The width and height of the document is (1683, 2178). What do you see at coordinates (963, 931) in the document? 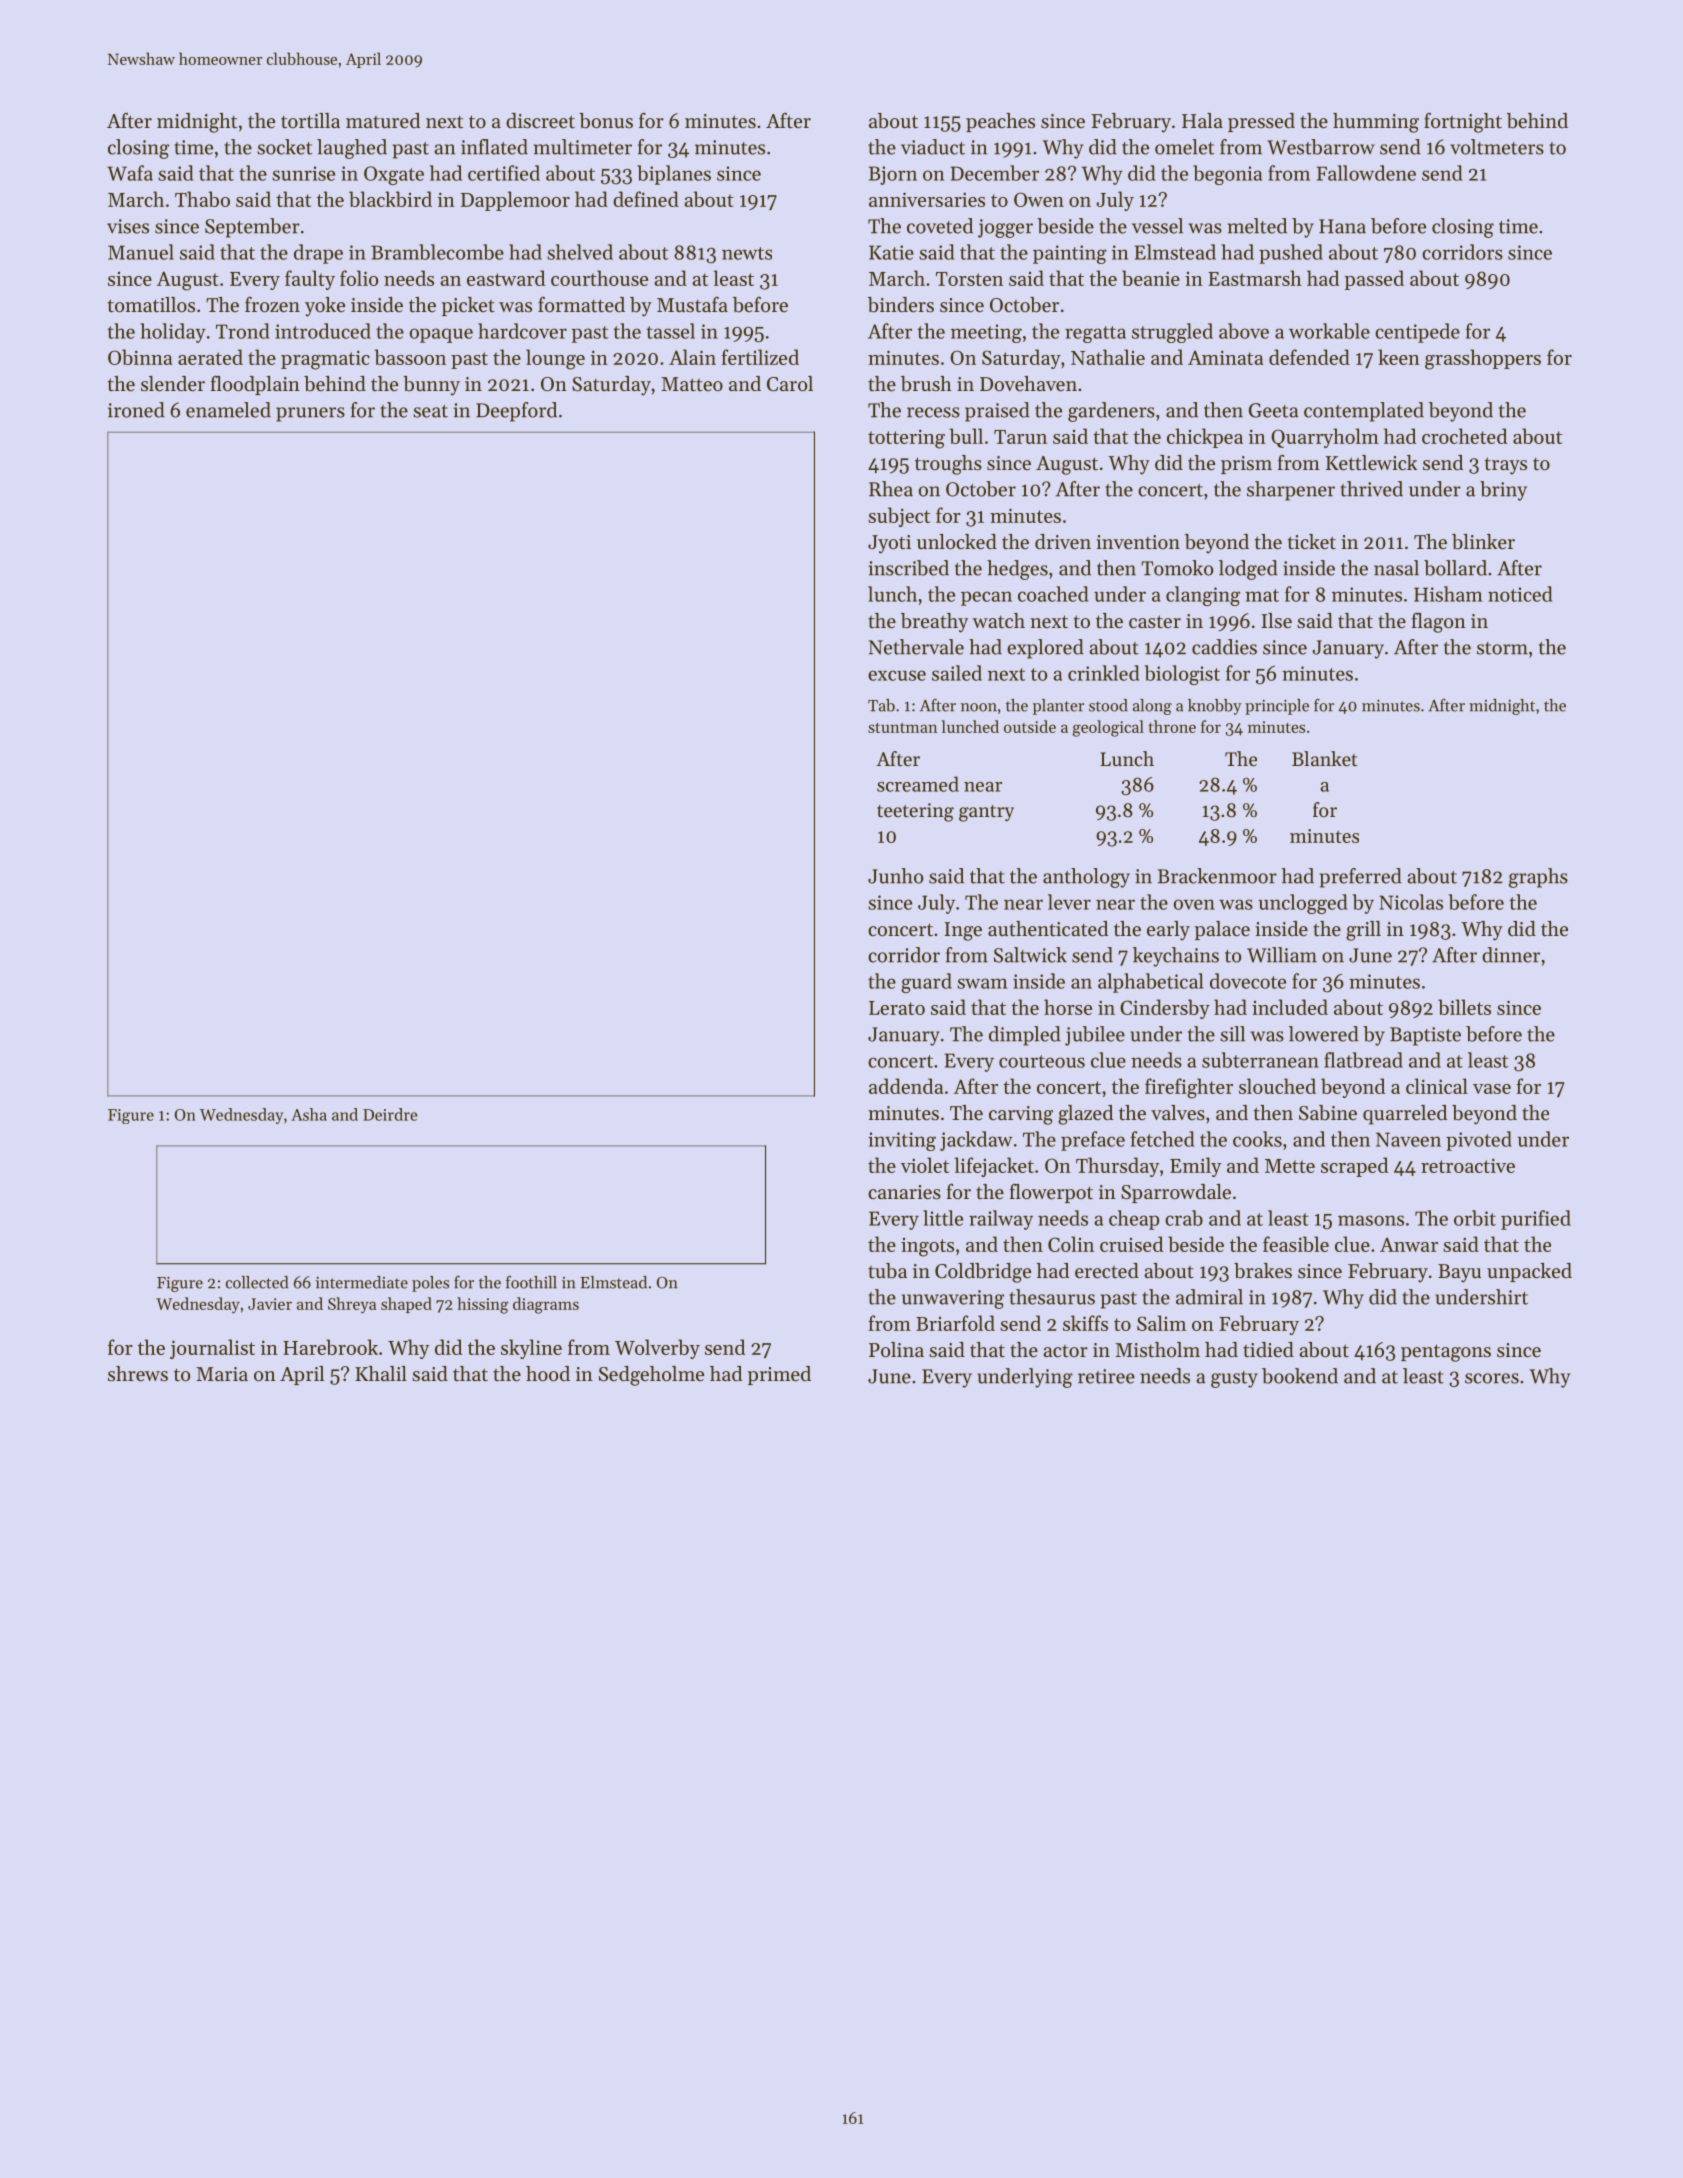
I see `Inge` at bounding box center [963, 931].
